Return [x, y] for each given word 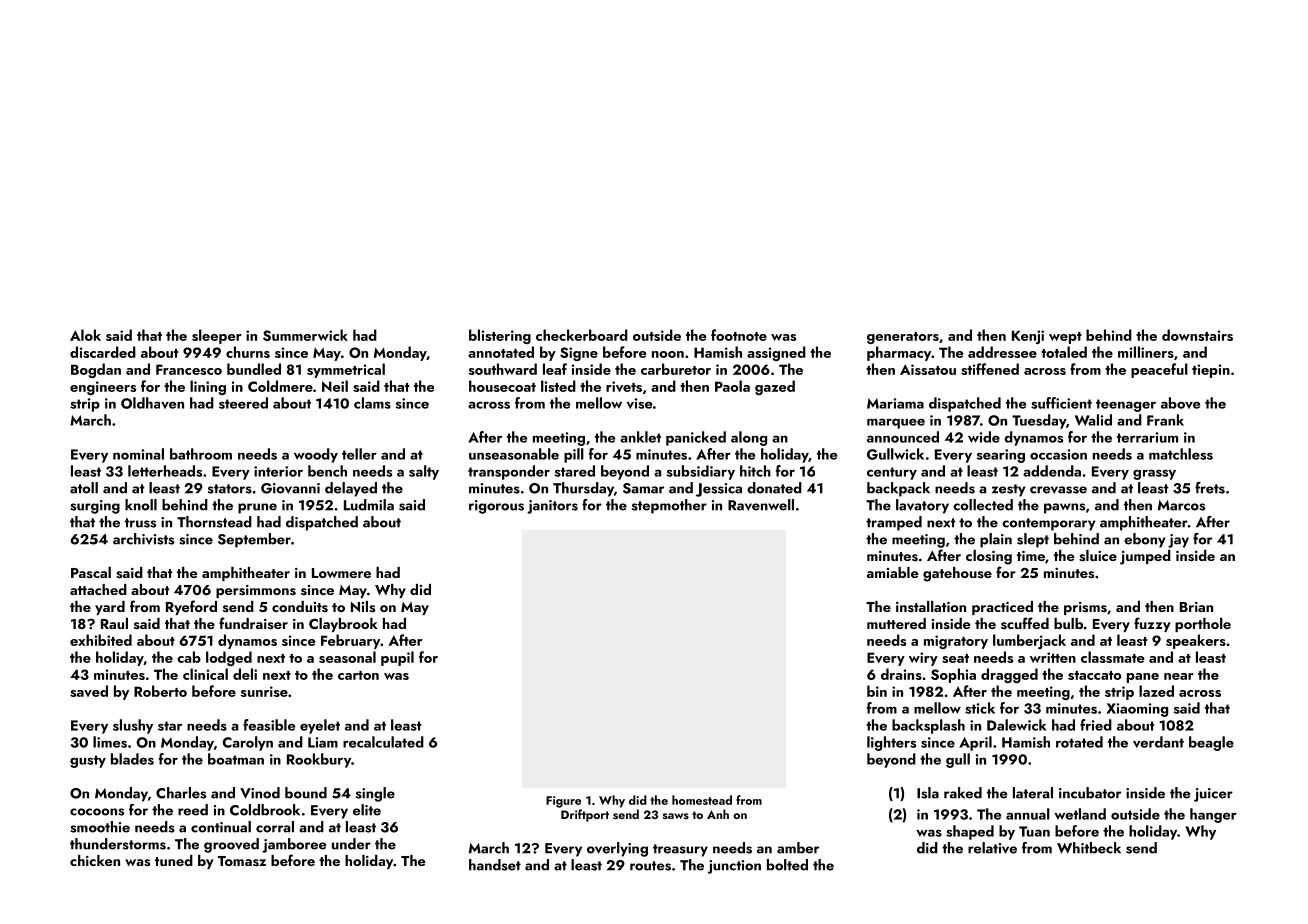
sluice [1098, 556]
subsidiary [701, 472]
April [975, 743]
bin [877, 691]
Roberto [160, 691]
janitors [552, 507]
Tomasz [242, 861]
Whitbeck [1089, 848]
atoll [84, 488]
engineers [103, 388]
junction [734, 867]
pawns [1064, 508]
